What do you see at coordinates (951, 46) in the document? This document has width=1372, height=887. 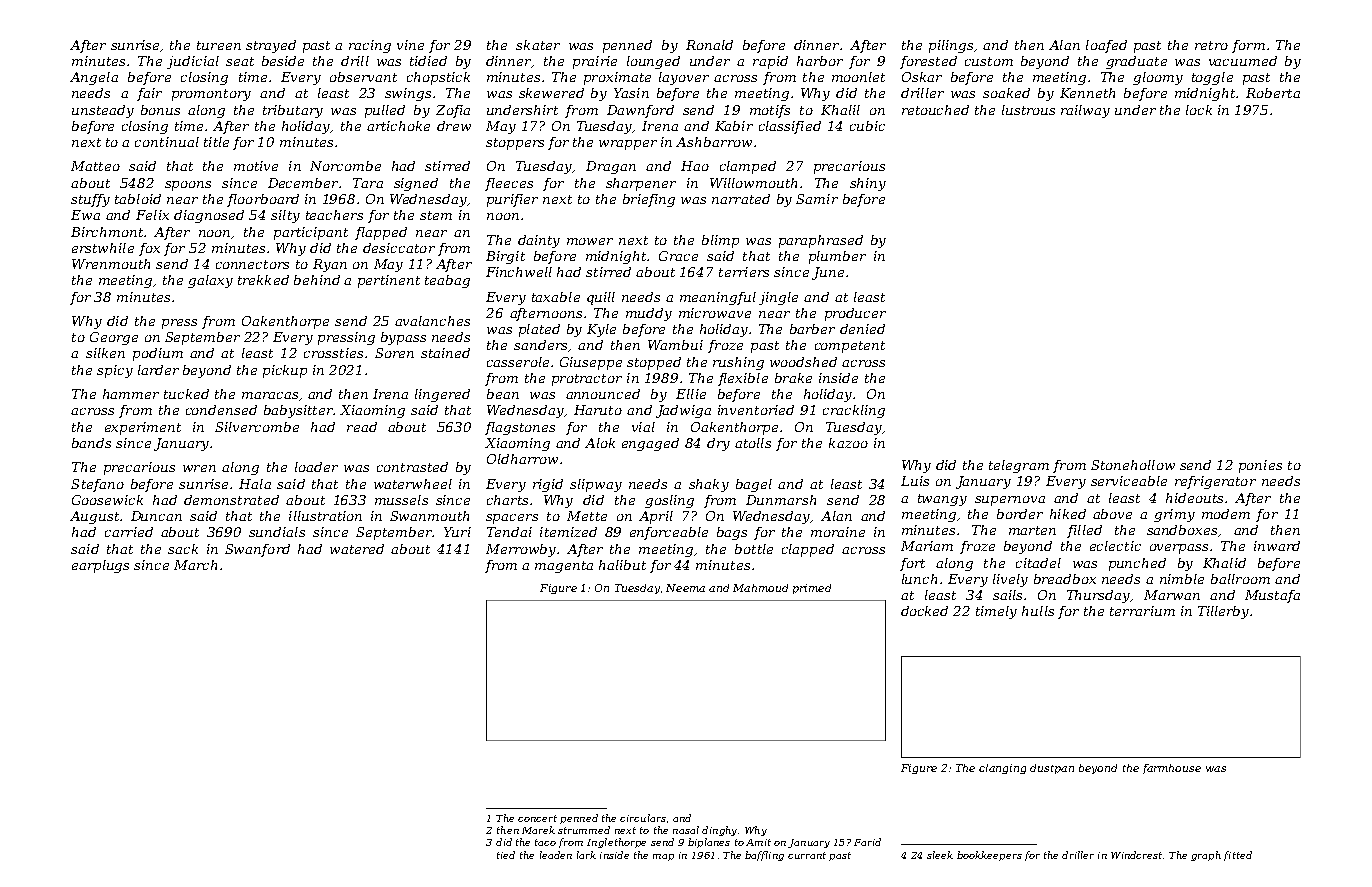 I see `pilings` at bounding box center [951, 46].
